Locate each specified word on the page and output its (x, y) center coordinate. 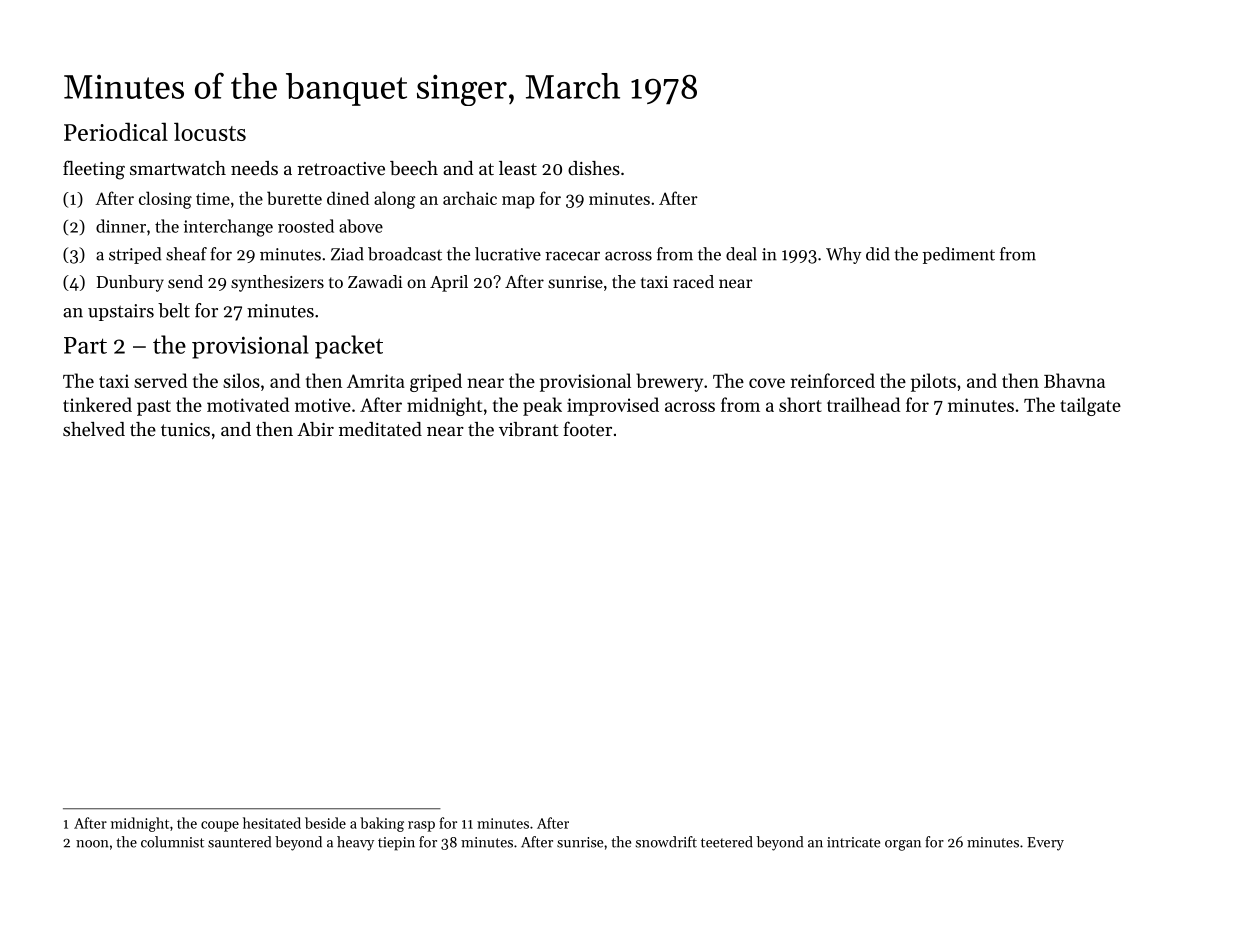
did (878, 254)
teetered (727, 842)
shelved (94, 429)
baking (382, 824)
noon (92, 844)
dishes (594, 168)
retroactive (341, 168)
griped (436, 382)
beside (325, 823)
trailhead (863, 404)
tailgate (1090, 406)
